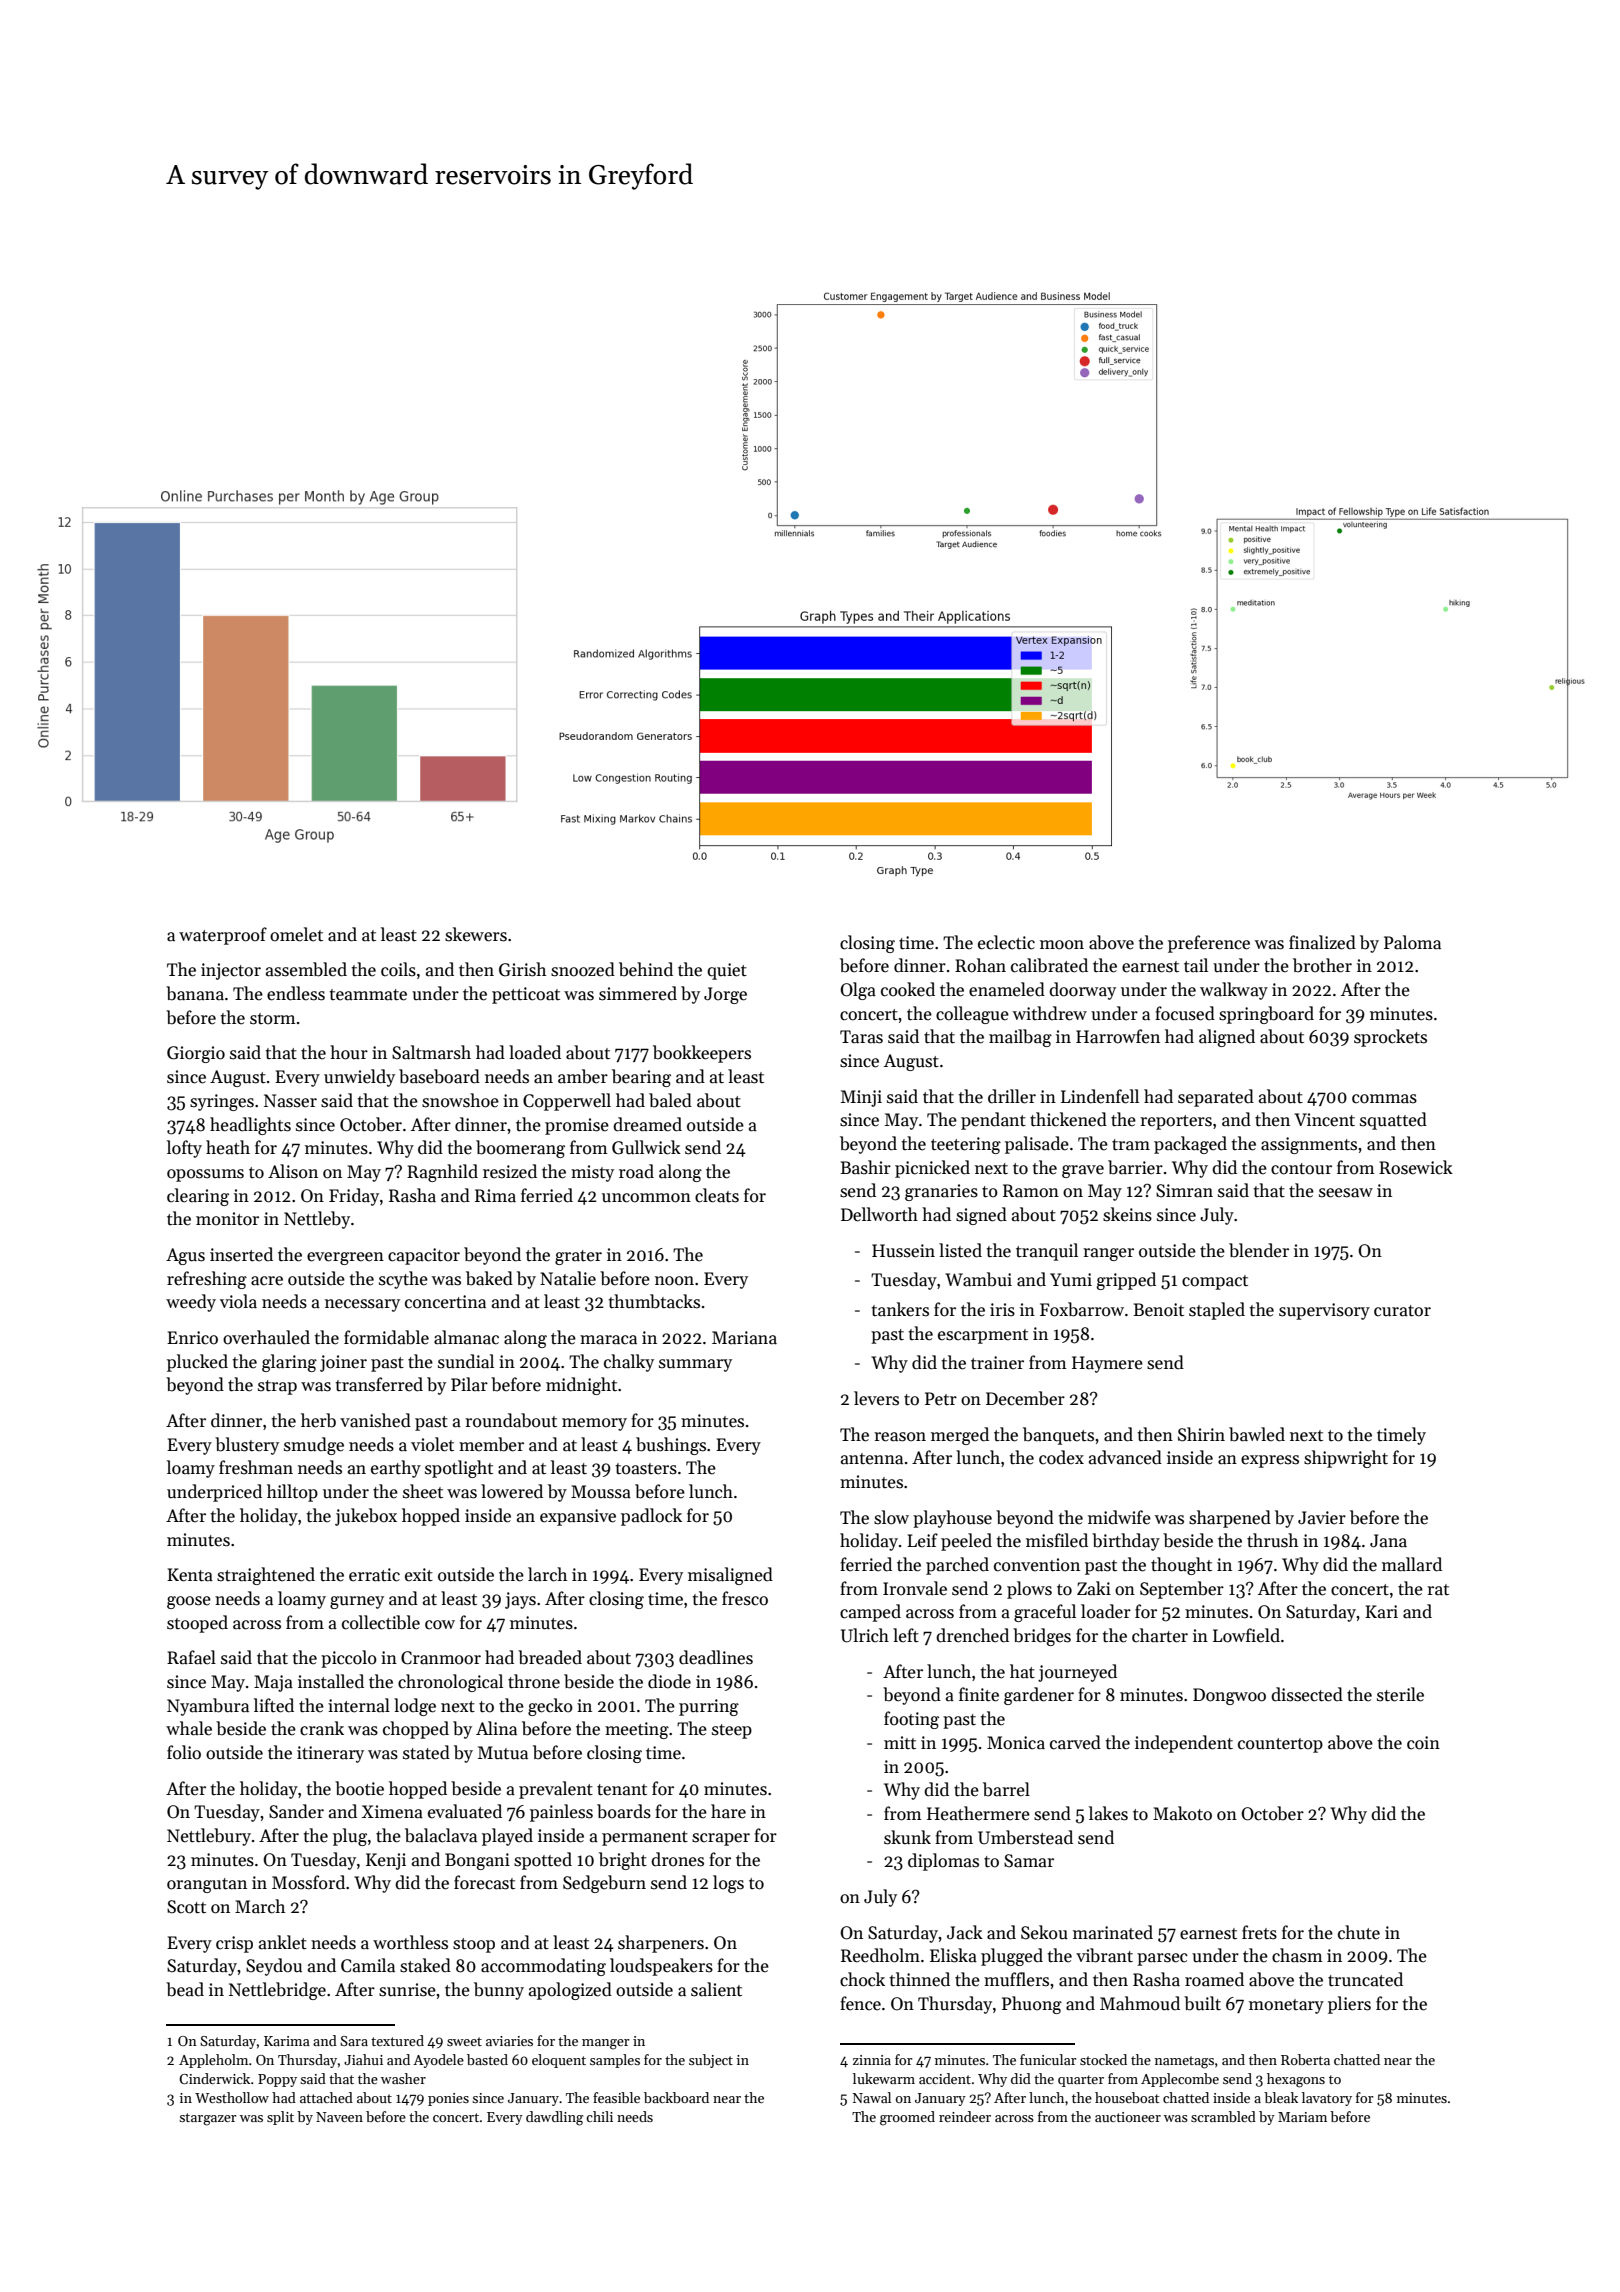 Image resolution: width=1620 pixels, height=2292 pixels. What do you see at coordinates (1324, 1311) in the screenshot?
I see `supervisory` at bounding box center [1324, 1311].
